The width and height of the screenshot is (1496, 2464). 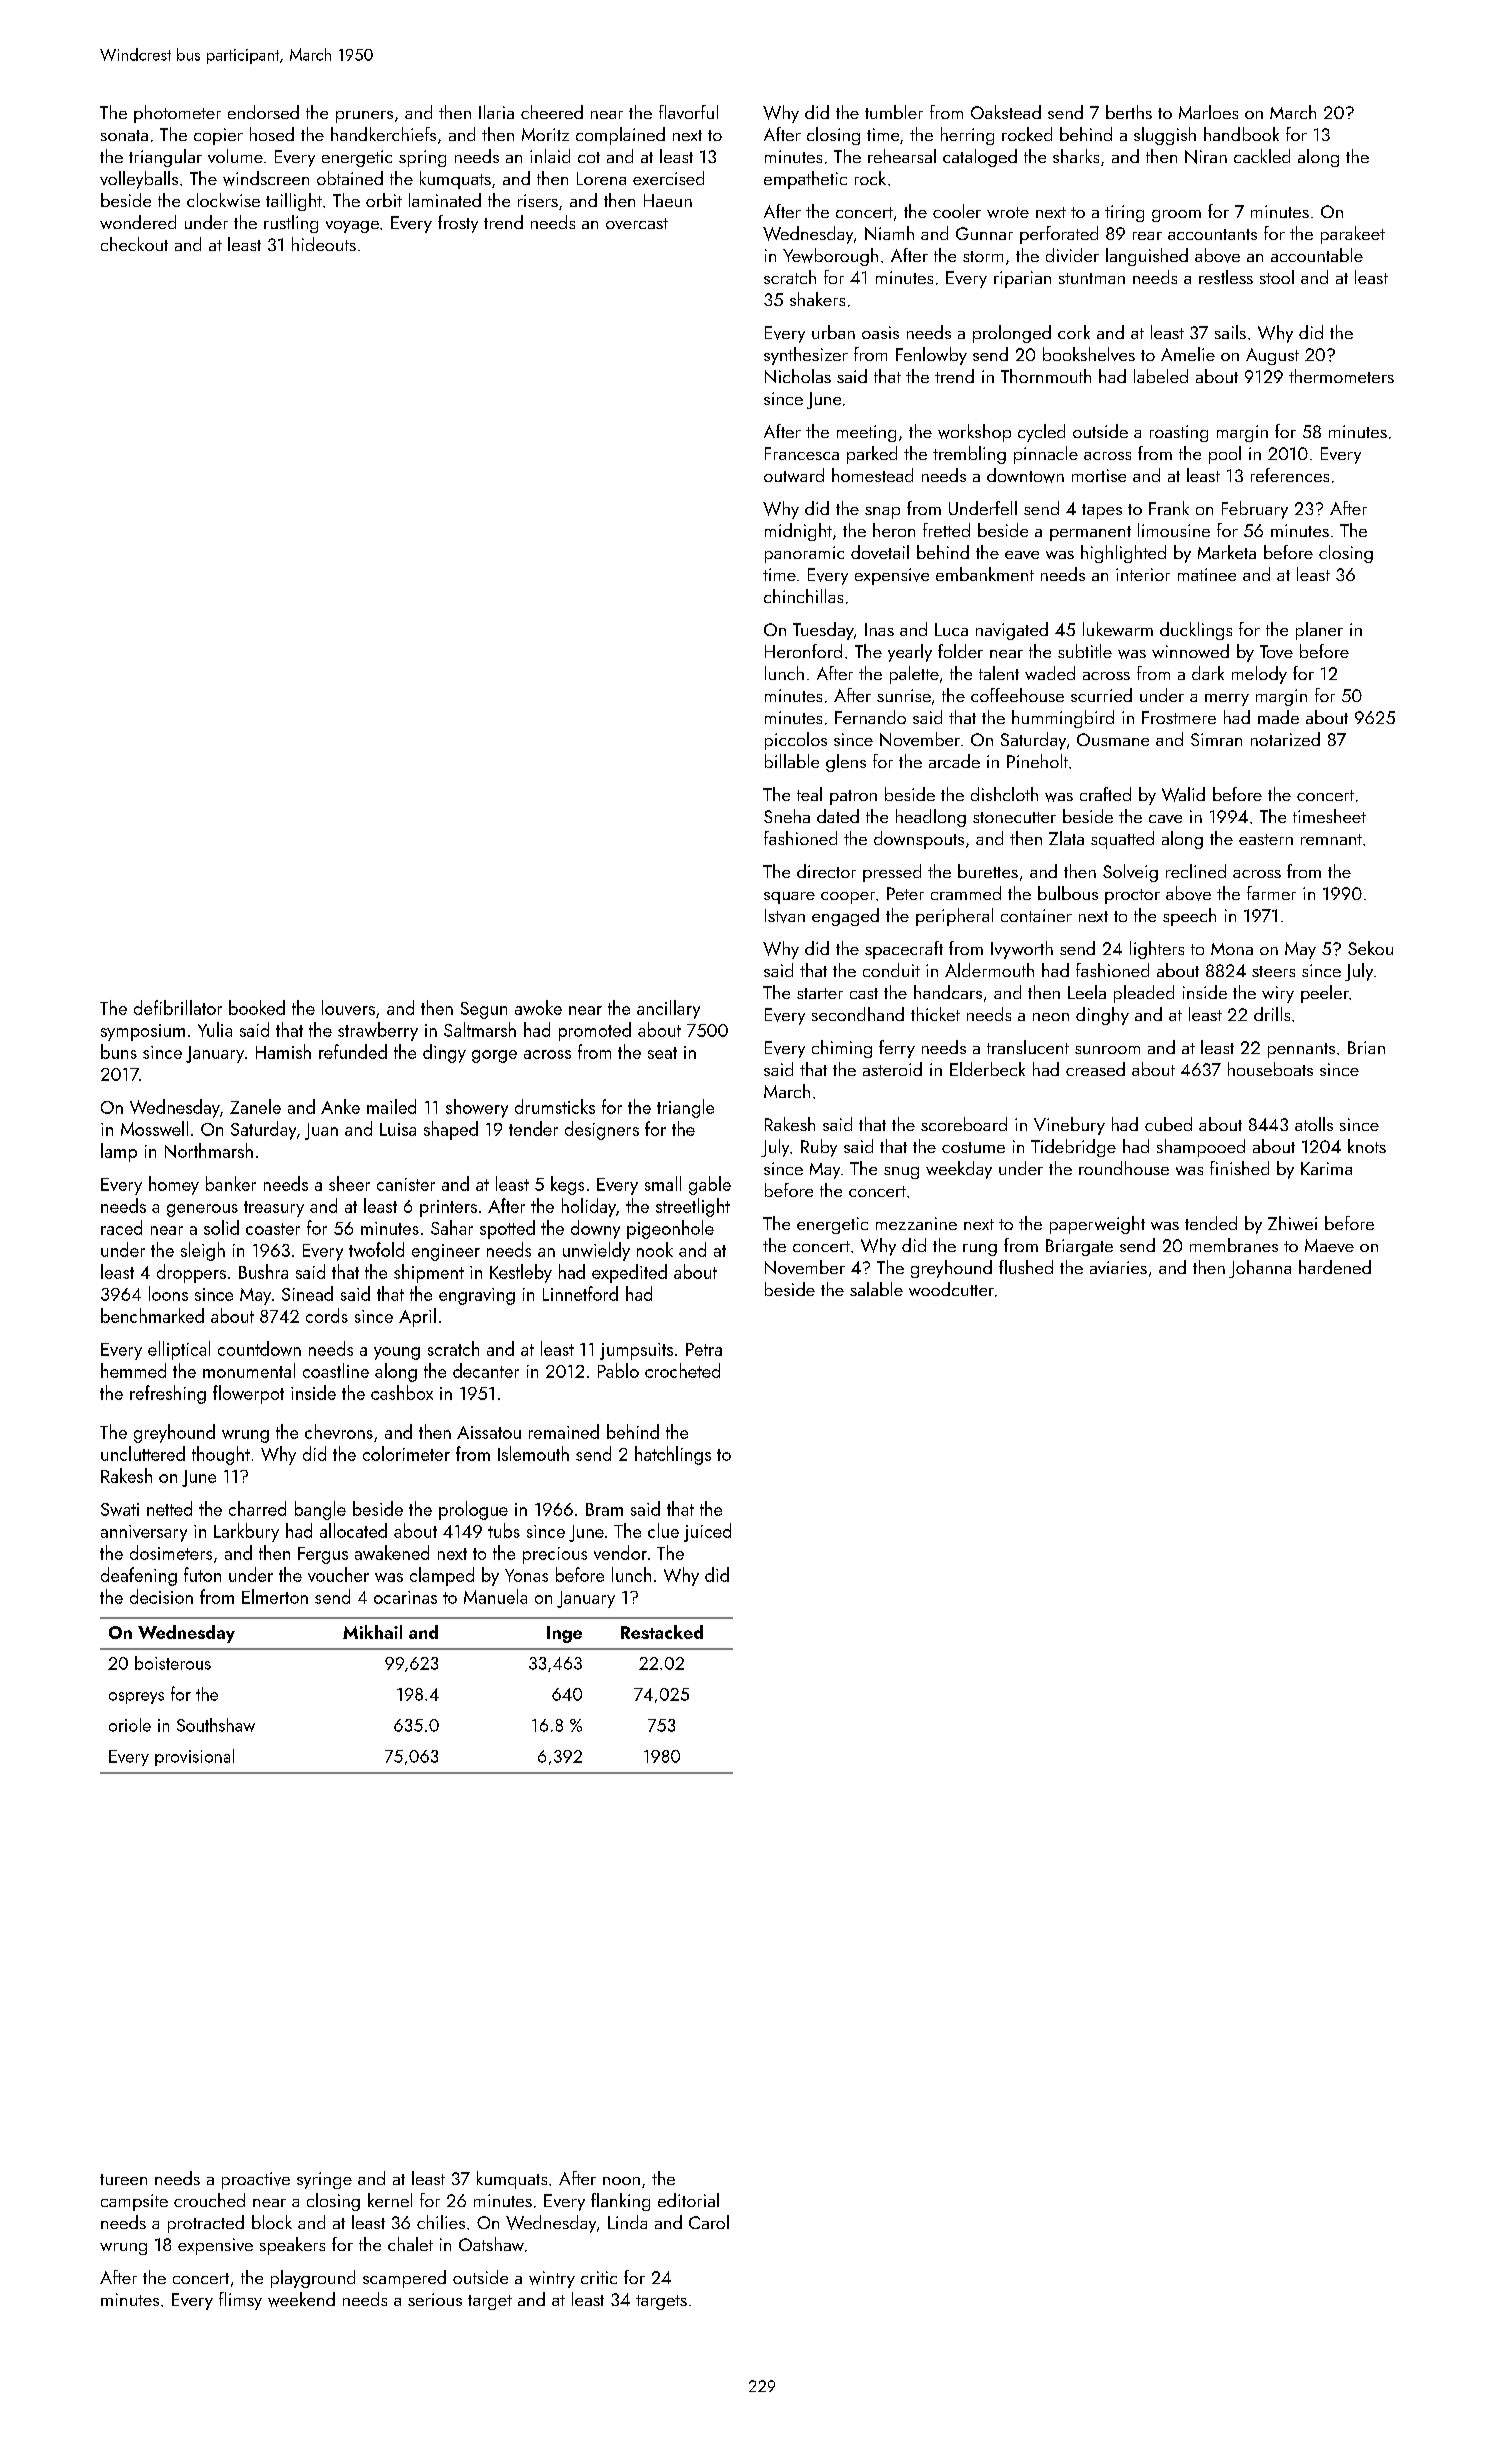 What do you see at coordinates (552, 112) in the screenshot?
I see `cheered` at bounding box center [552, 112].
